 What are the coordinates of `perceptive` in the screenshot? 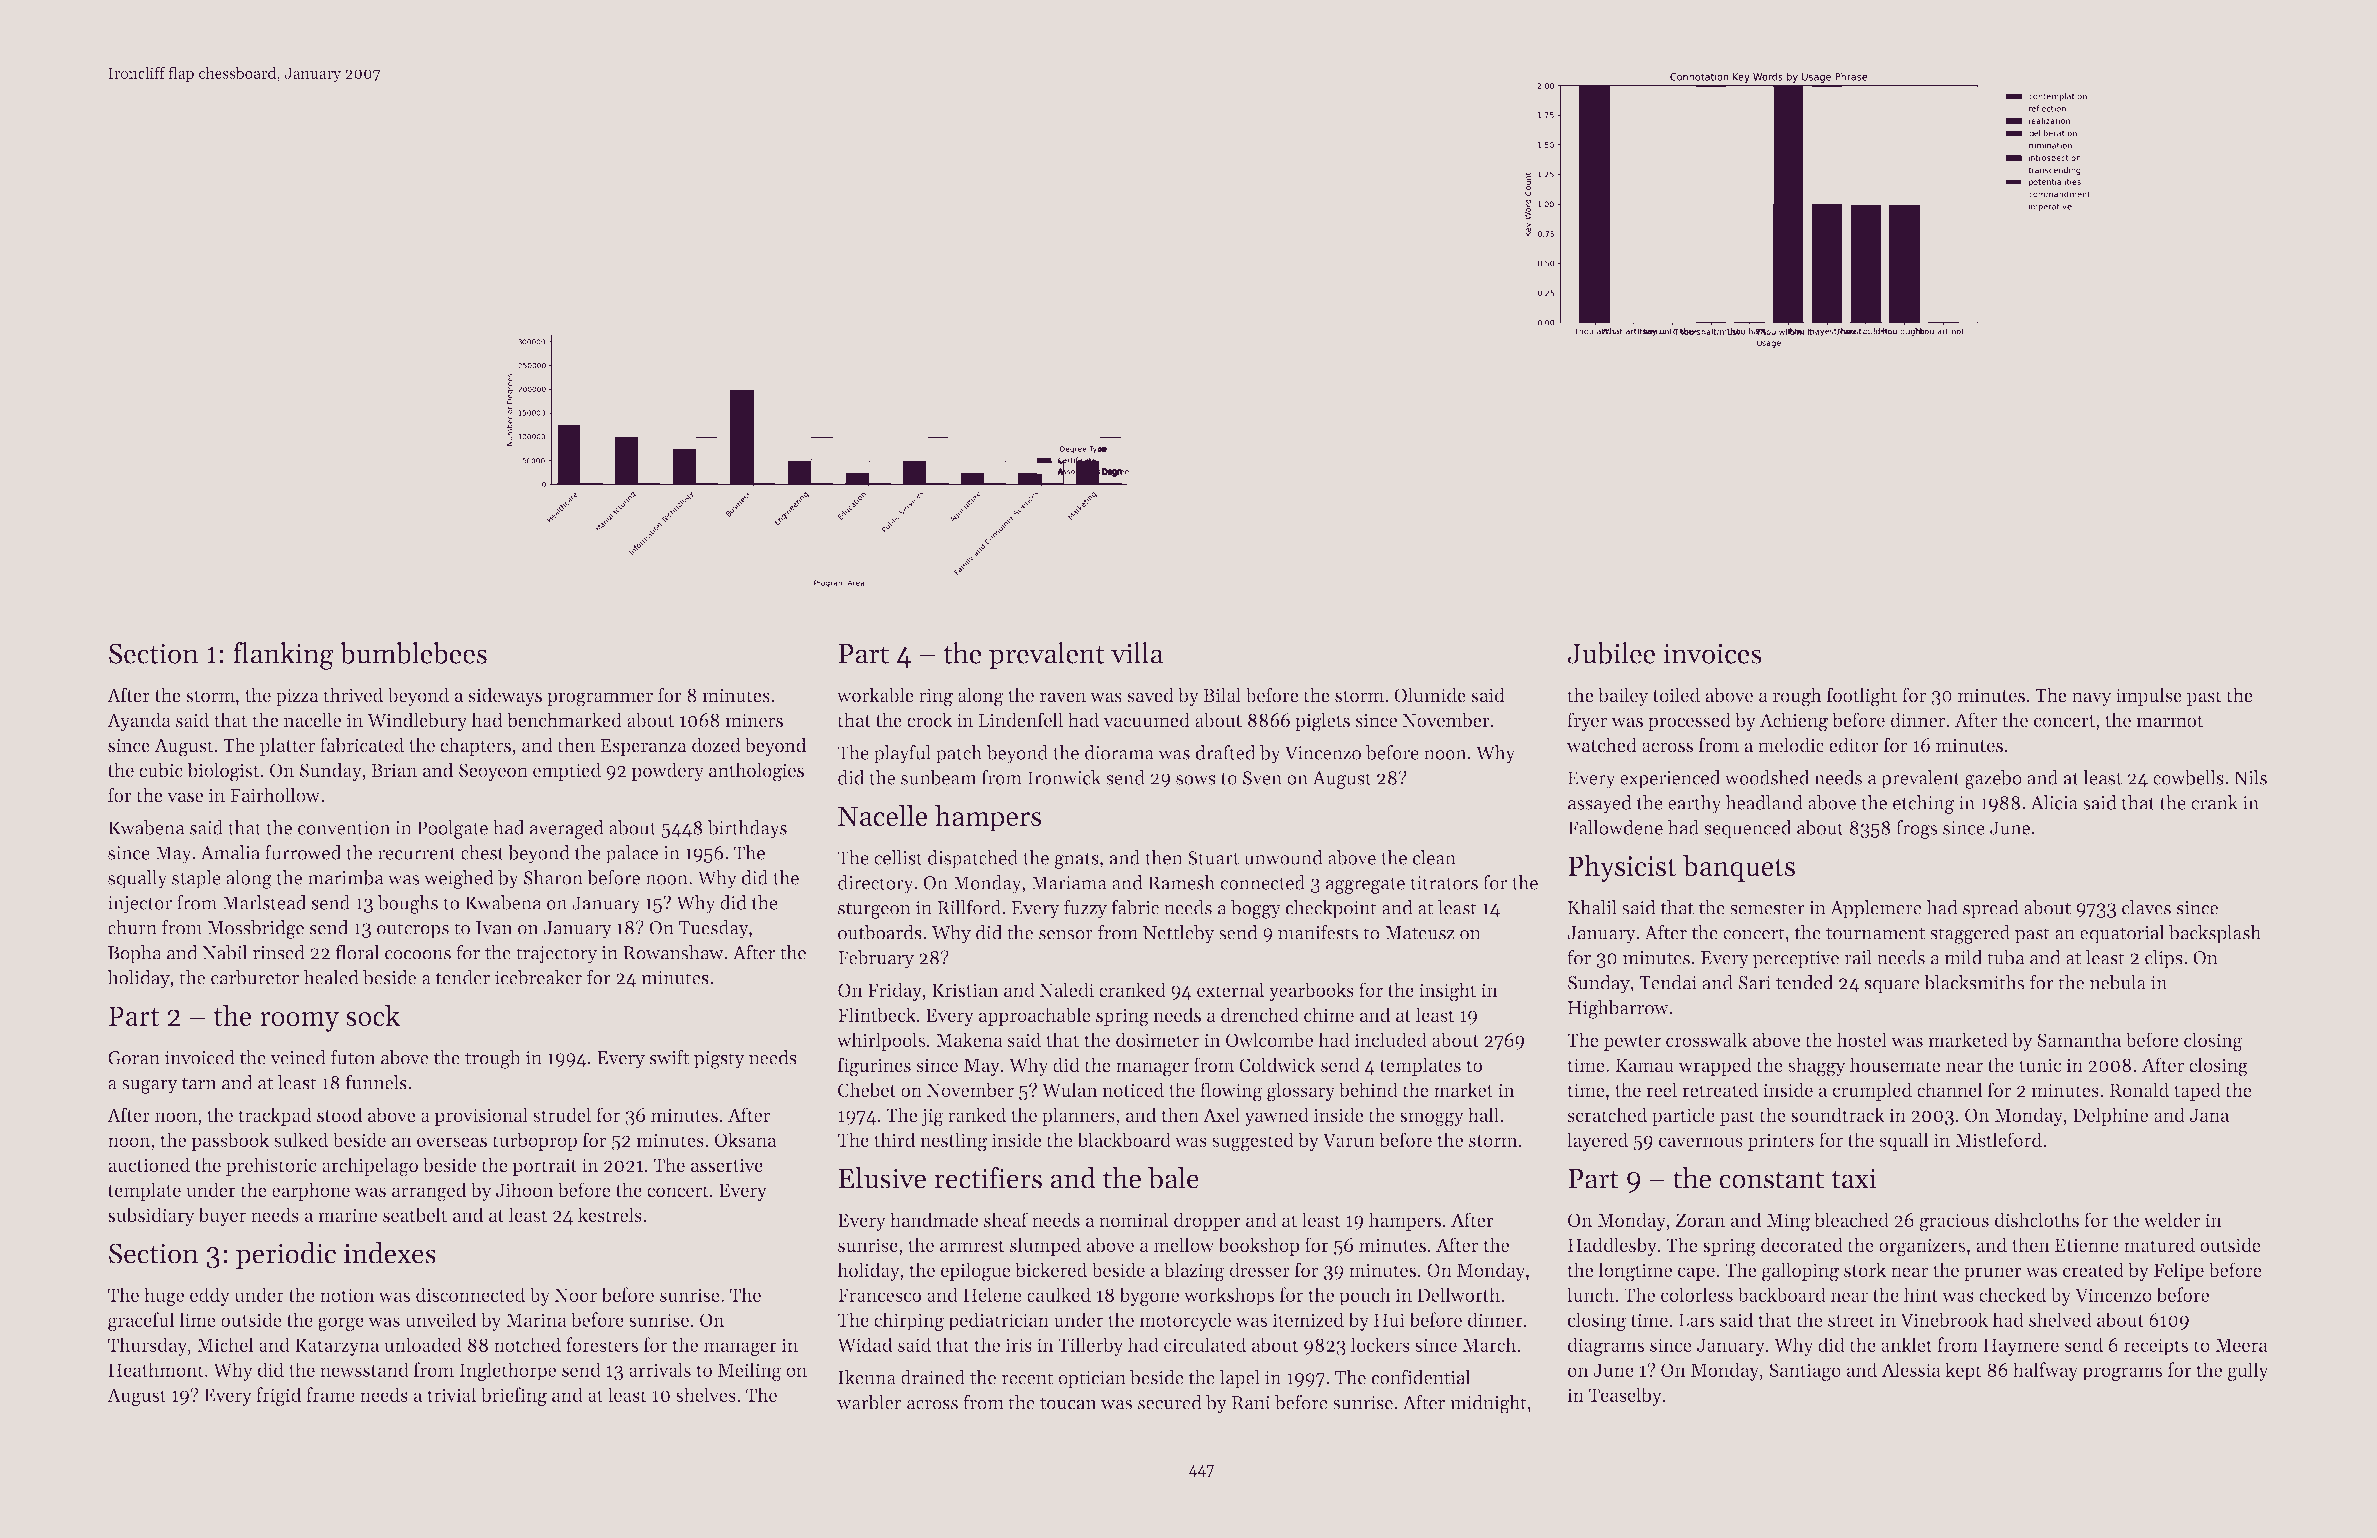 It's located at (1796, 960).
